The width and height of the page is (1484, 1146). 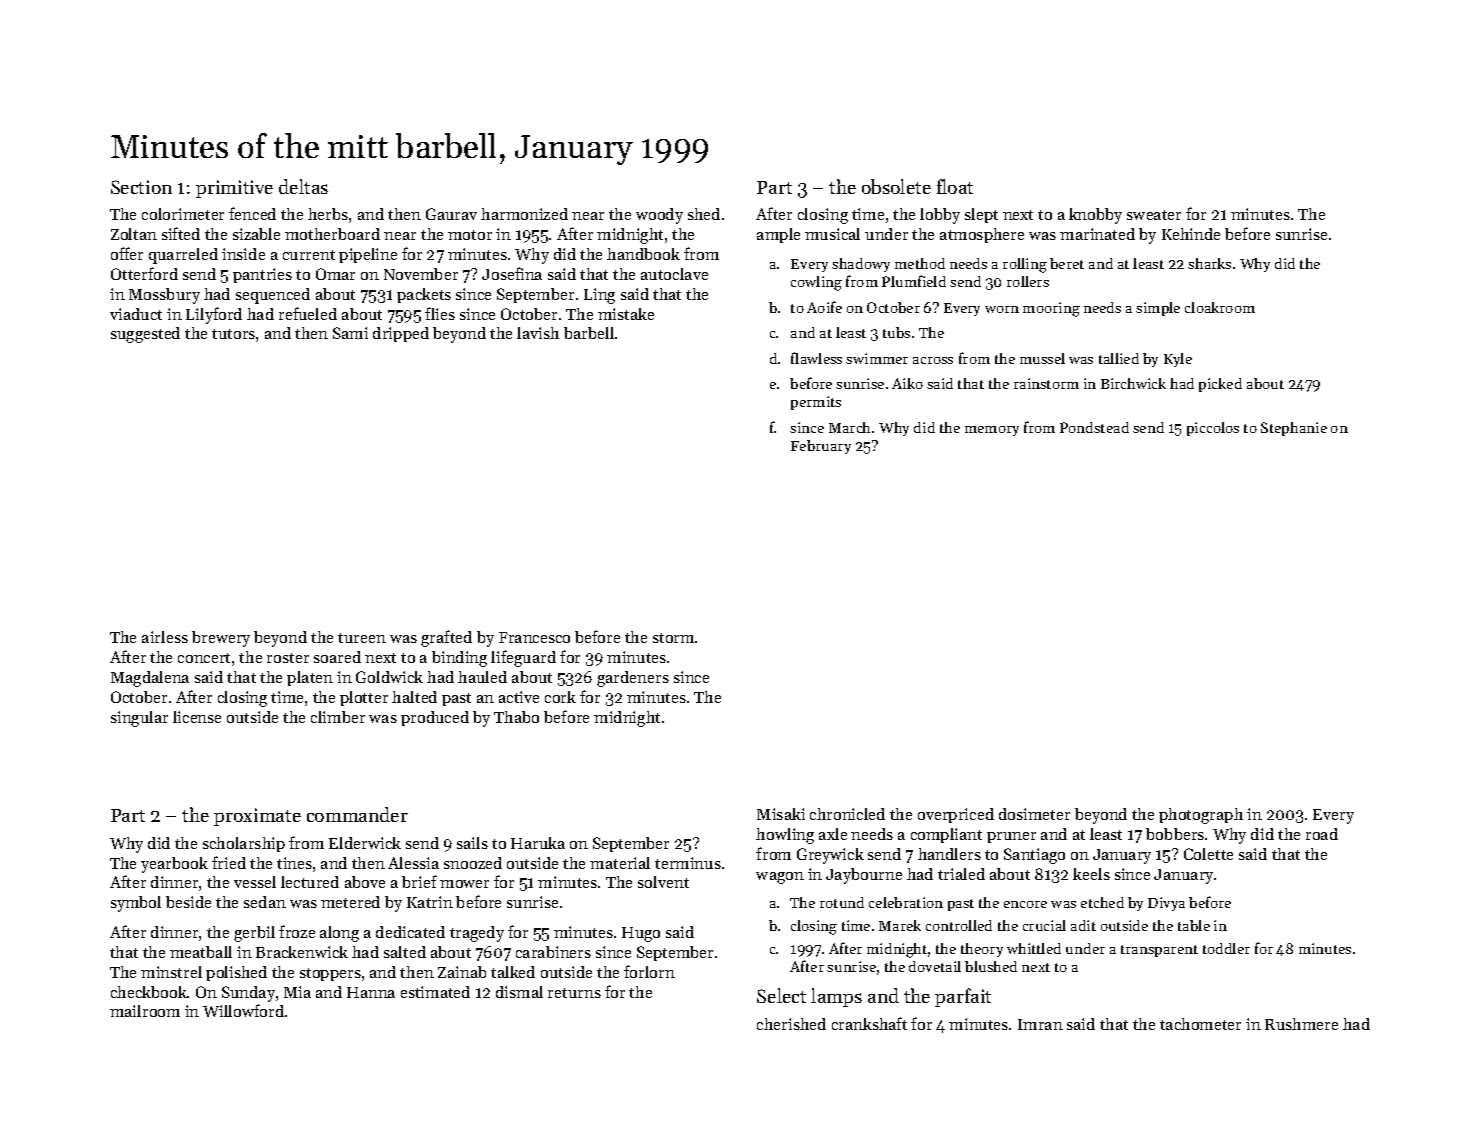 What do you see at coordinates (1209, 263) in the page?
I see `sharks` at bounding box center [1209, 263].
